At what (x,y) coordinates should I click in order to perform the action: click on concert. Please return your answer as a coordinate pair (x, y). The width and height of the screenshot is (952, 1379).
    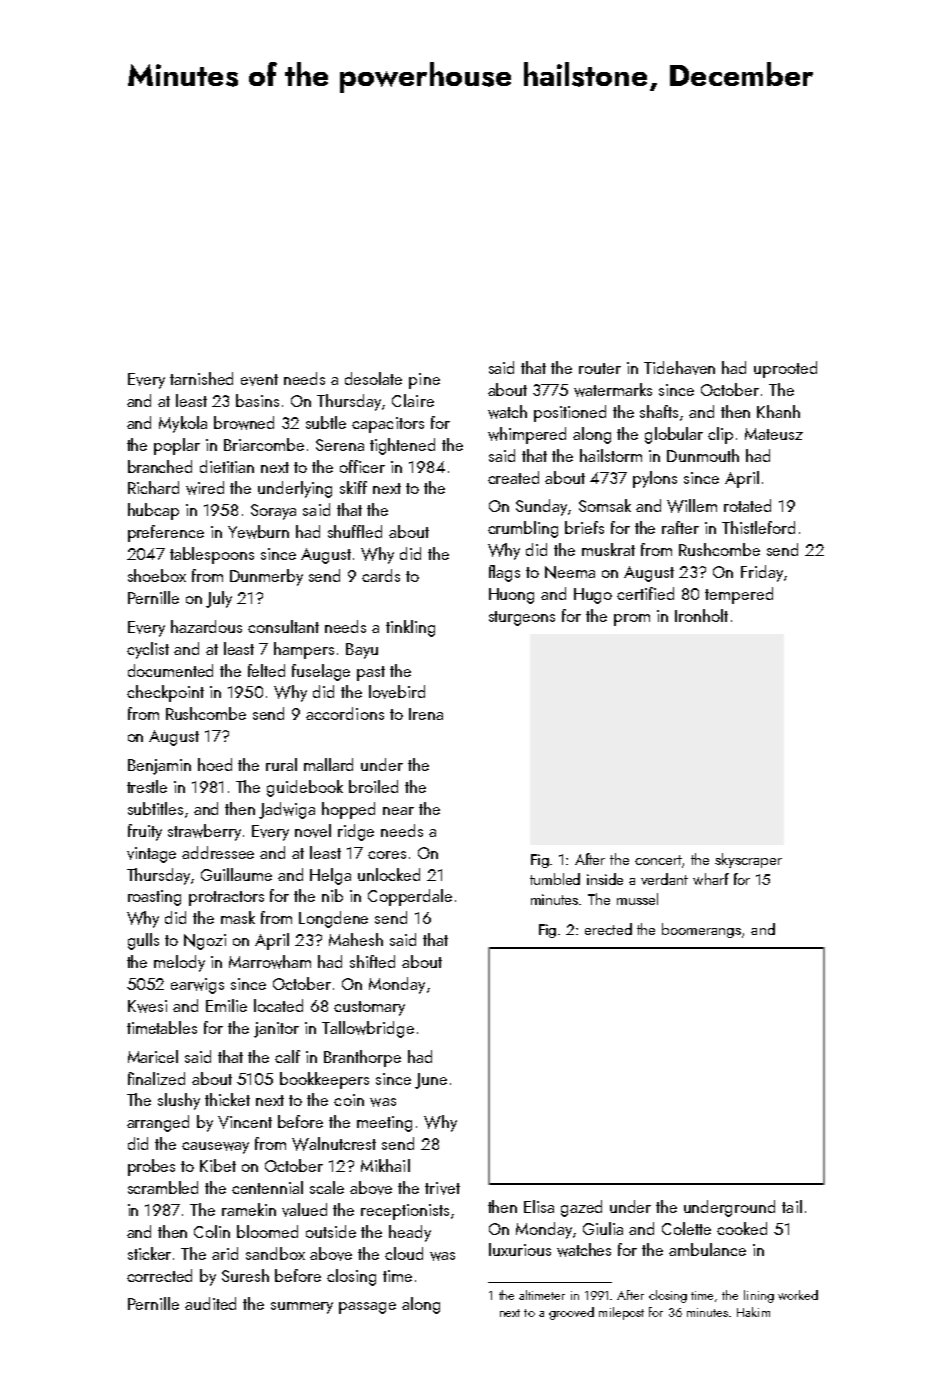
    Looking at the image, I should click on (659, 861).
